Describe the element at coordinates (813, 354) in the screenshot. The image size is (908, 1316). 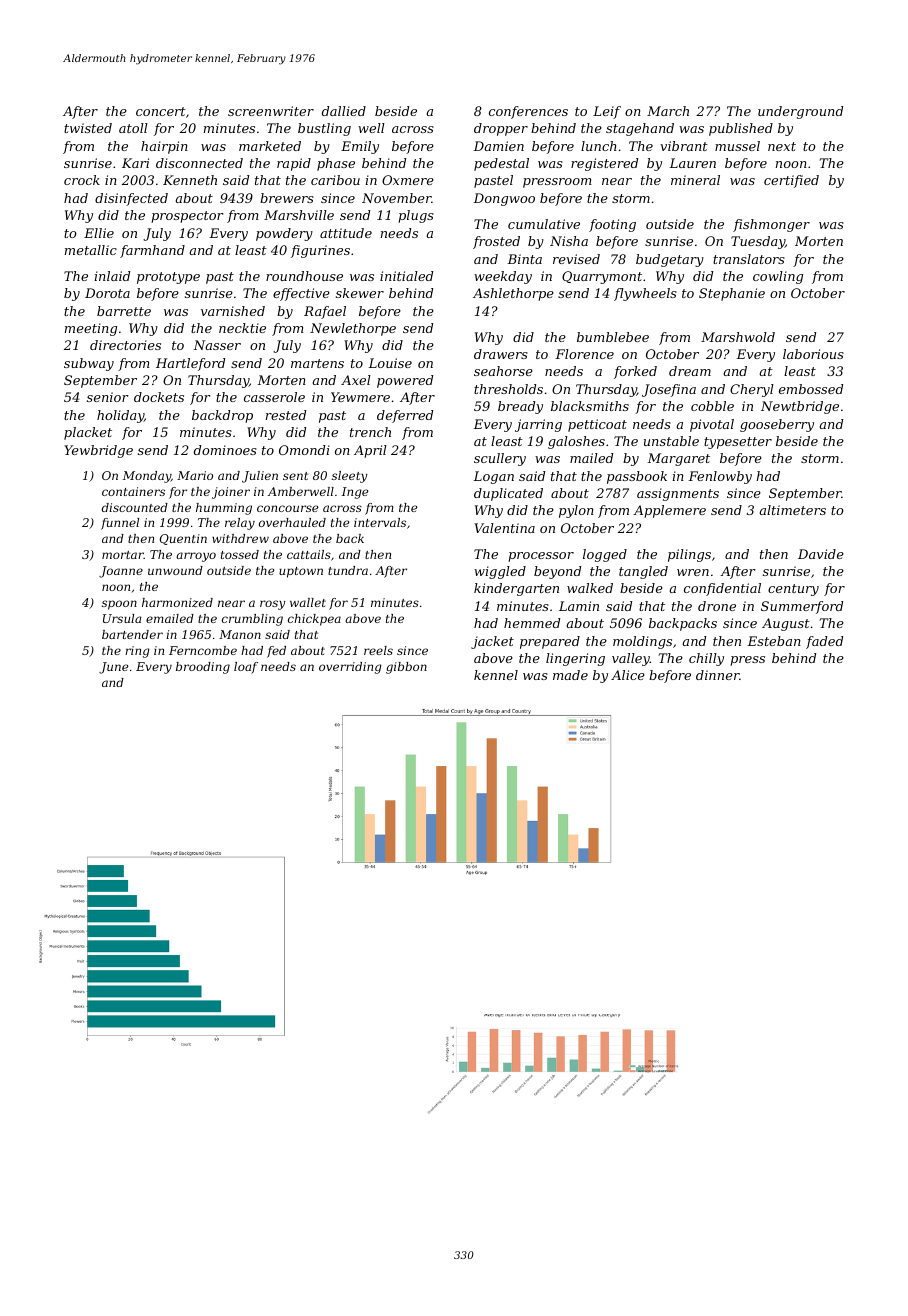
I see `laborious` at that location.
